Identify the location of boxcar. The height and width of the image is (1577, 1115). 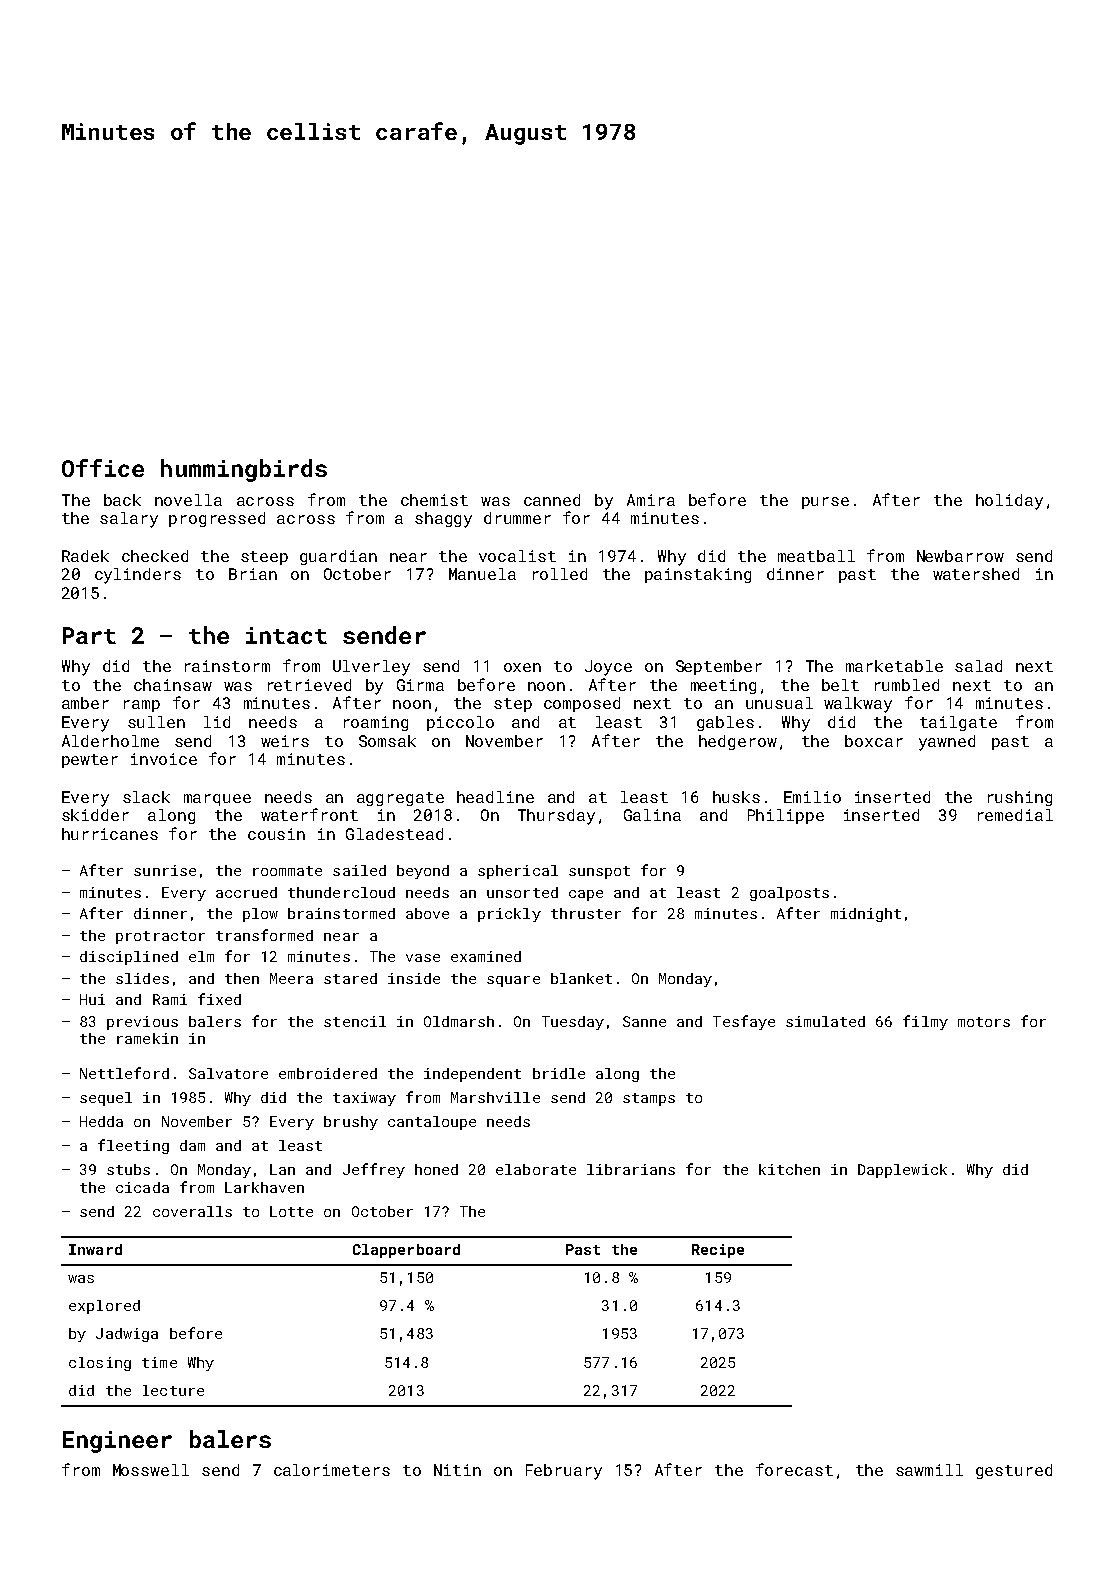
(874, 741).
